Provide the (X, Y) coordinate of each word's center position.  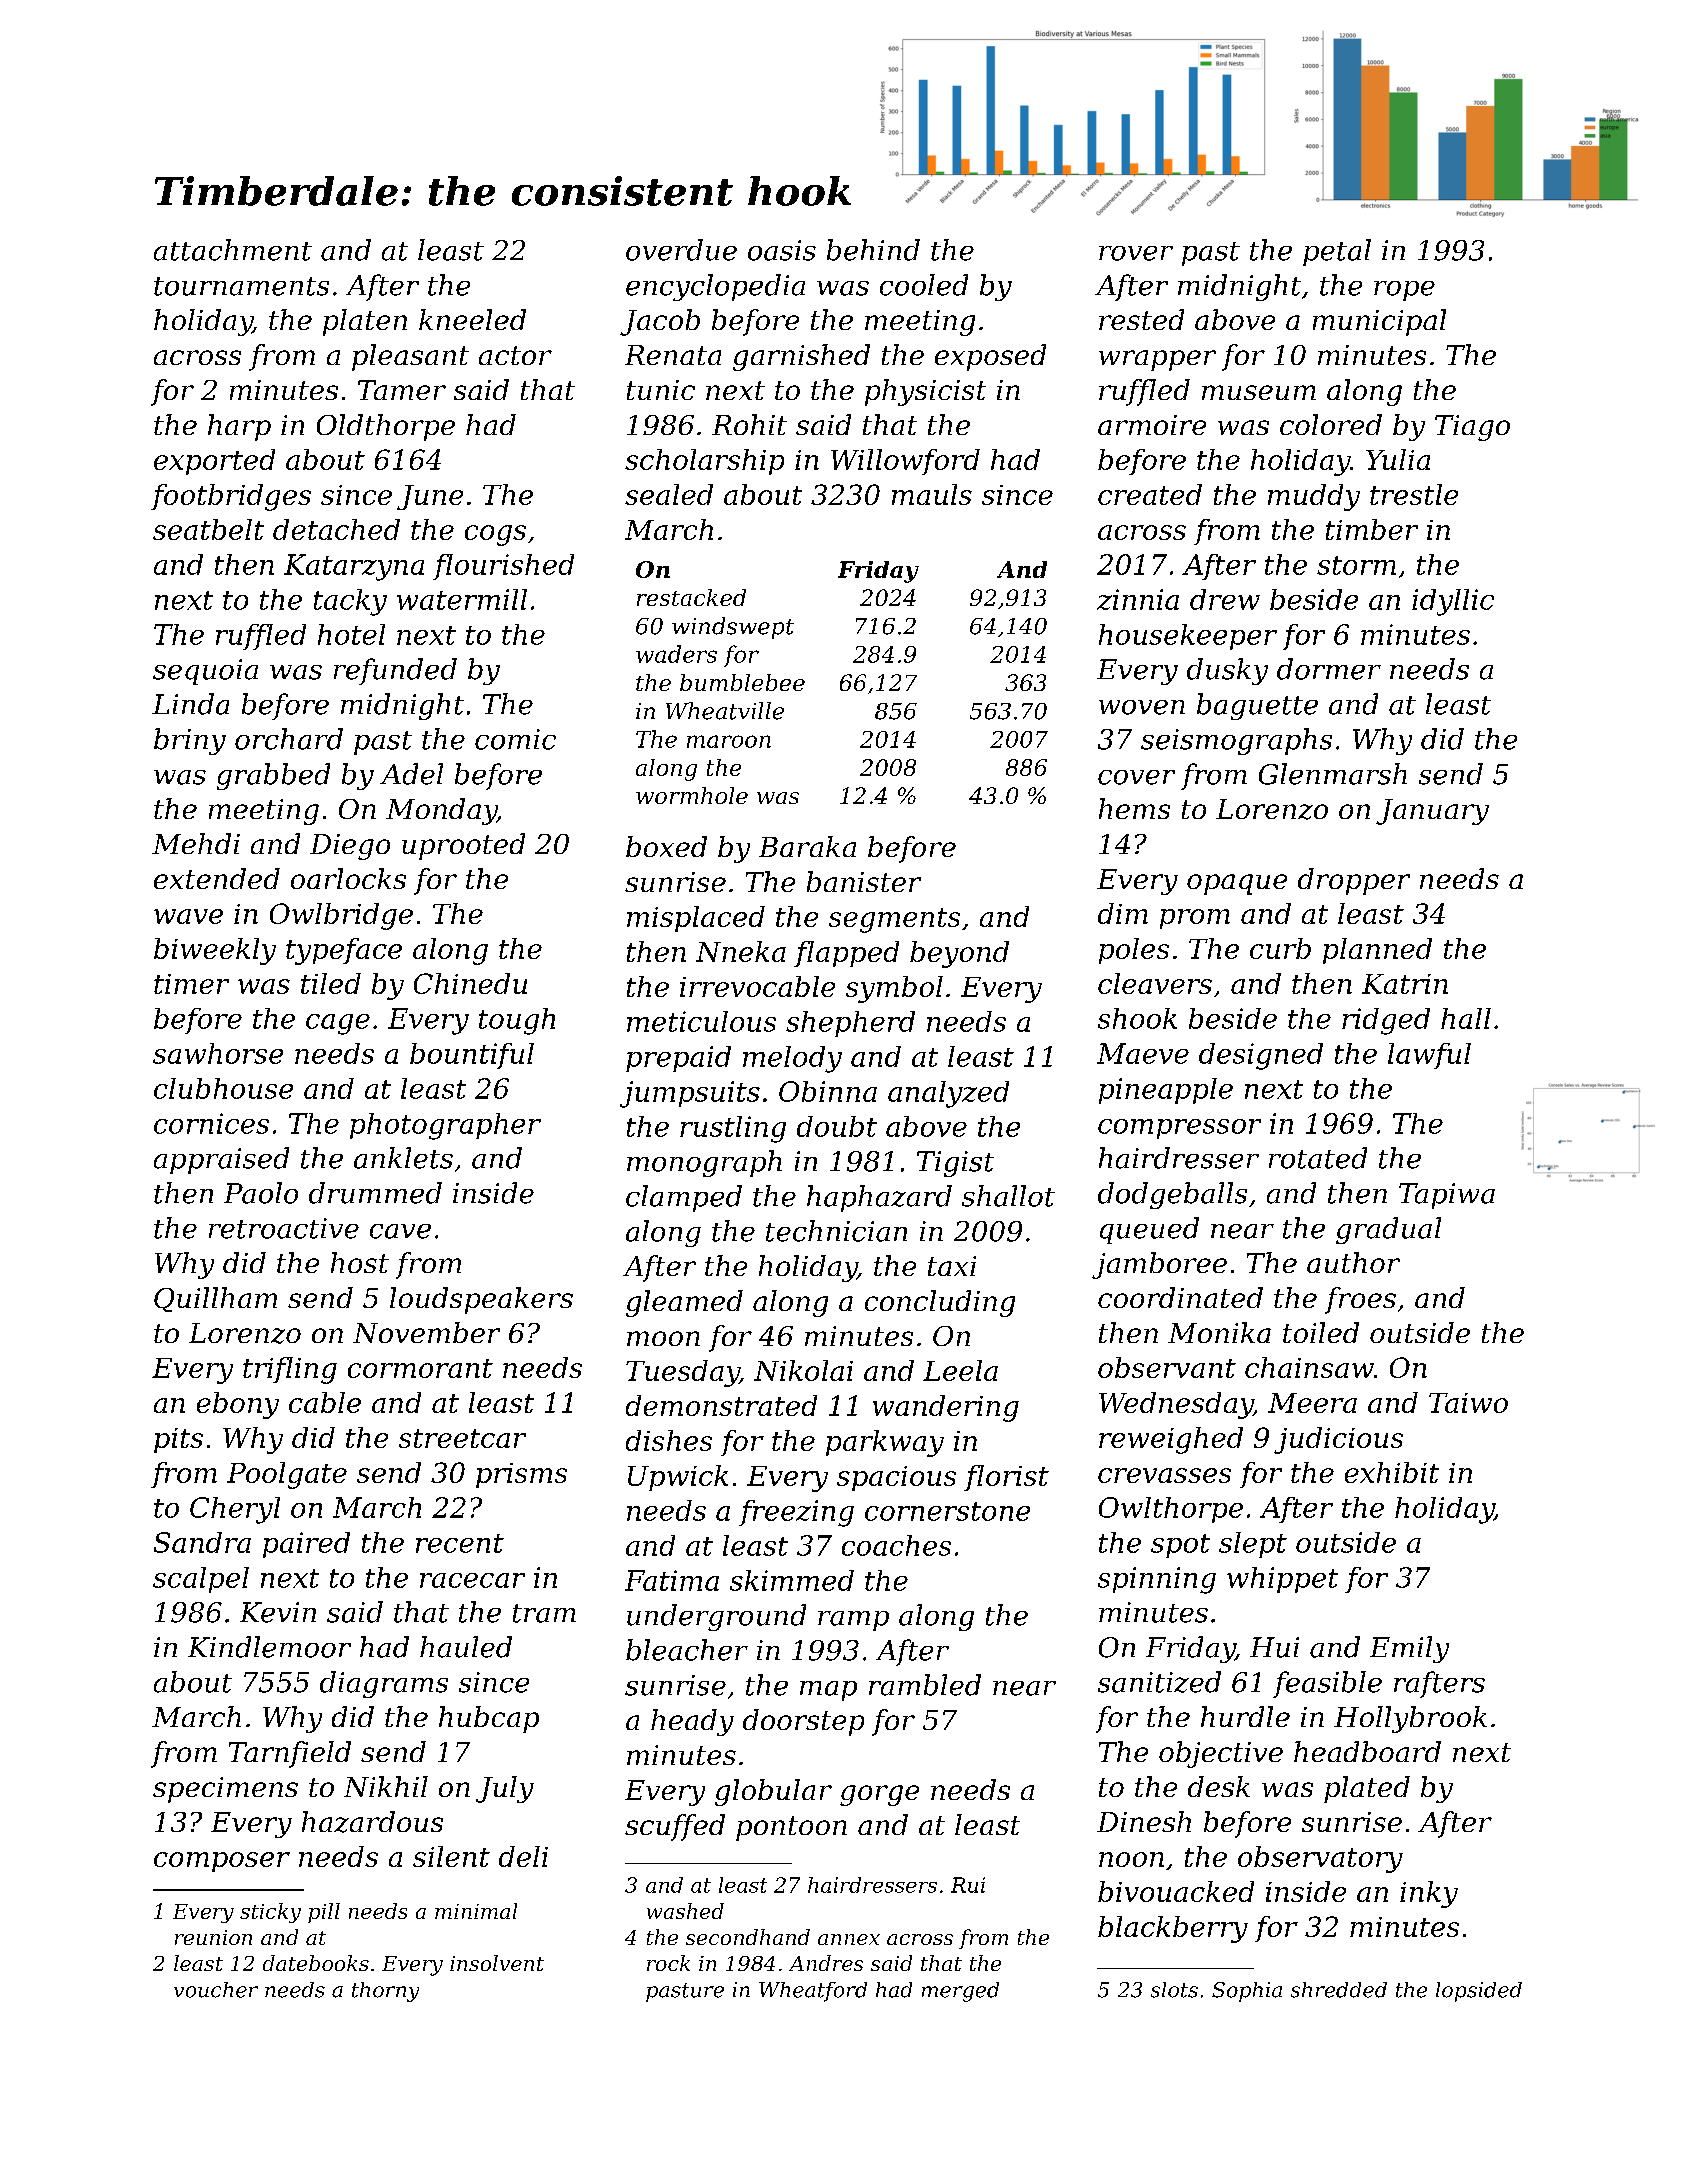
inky (1429, 1894)
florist (1006, 1478)
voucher (216, 1990)
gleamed (684, 1303)
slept (1253, 1545)
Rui (968, 1885)
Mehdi (196, 843)
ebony (238, 1405)
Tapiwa (1447, 1196)
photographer (445, 1126)
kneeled (472, 319)
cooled (924, 285)
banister (864, 881)
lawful (1429, 1056)
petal (1337, 252)
